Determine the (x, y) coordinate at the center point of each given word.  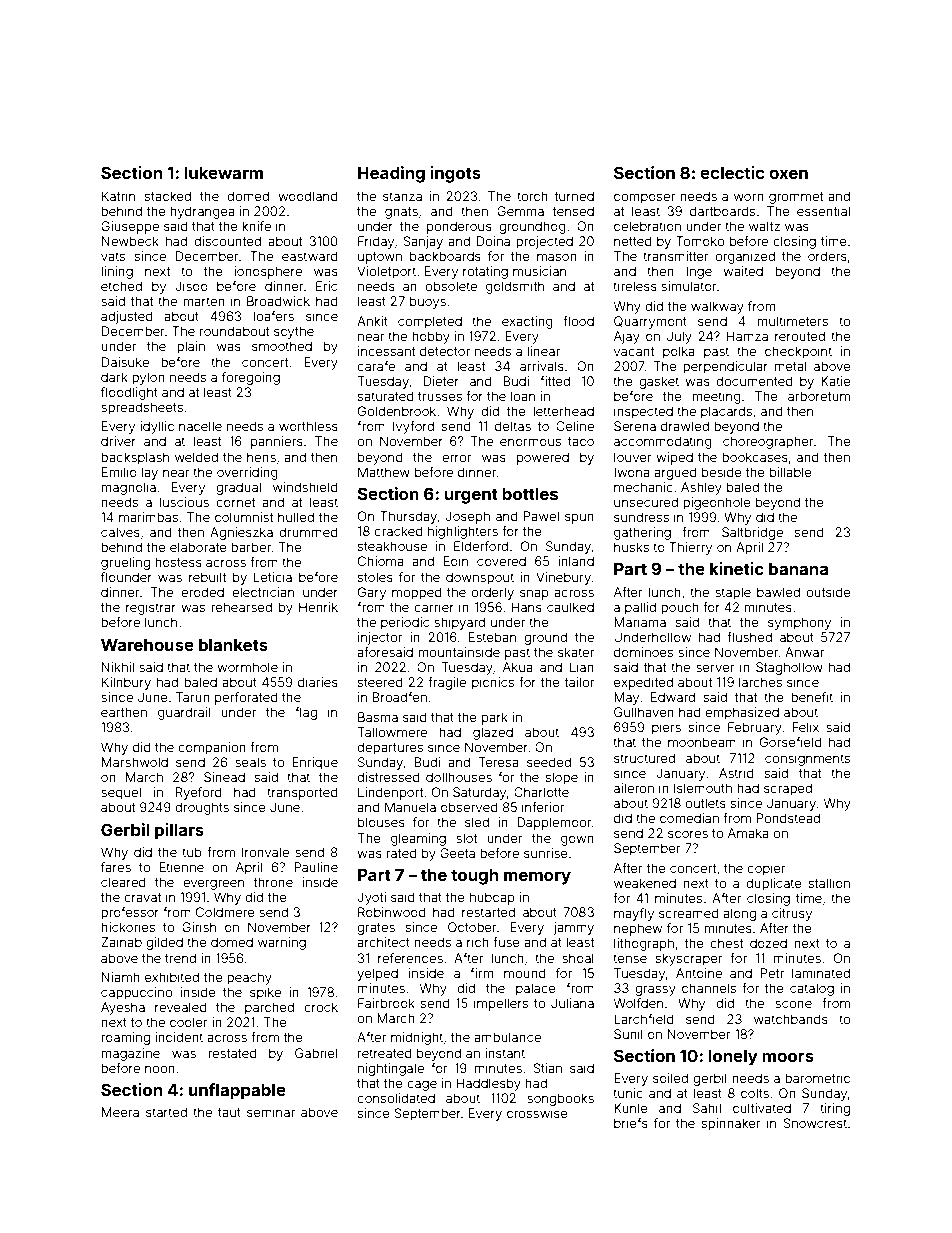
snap (534, 594)
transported (302, 793)
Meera (120, 1112)
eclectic (732, 172)
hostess (178, 562)
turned (574, 196)
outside (828, 592)
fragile (447, 683)
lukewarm (223, 173)
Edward (673, 697)
